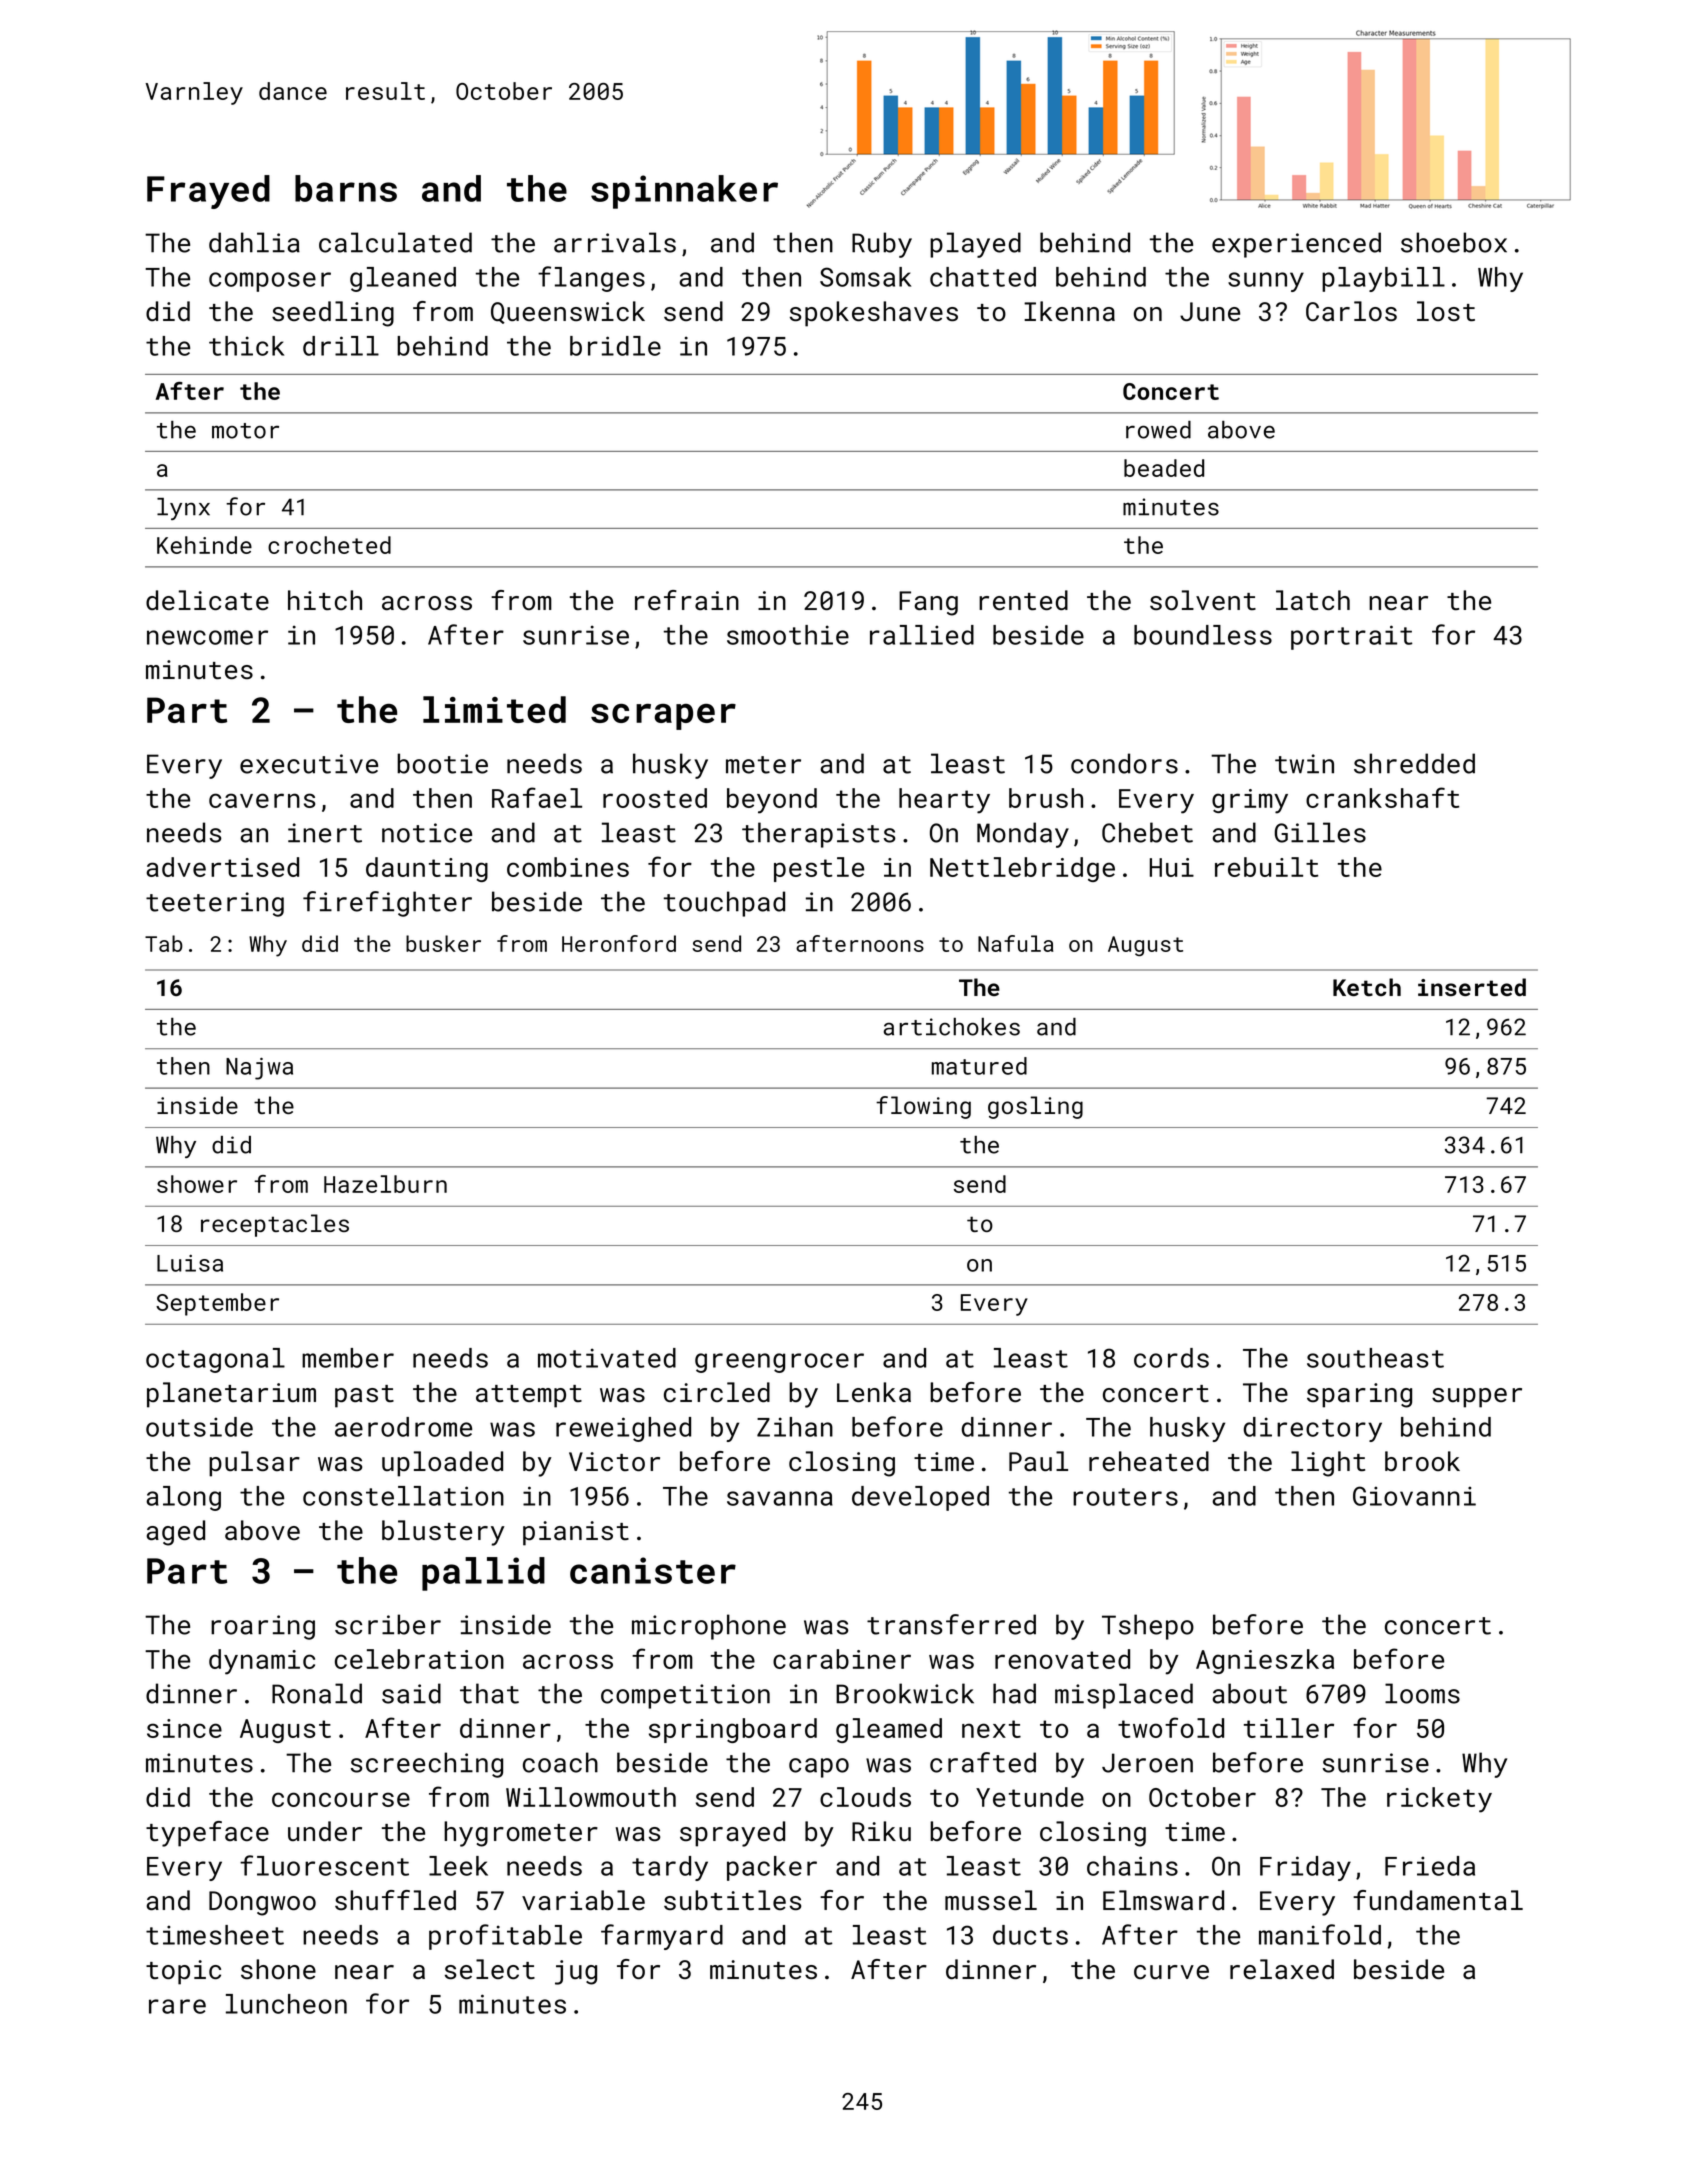  What do you see at coordinates (208, 192) in the screenshot?
I see `Frayed` at bounding box center [208, 192].
